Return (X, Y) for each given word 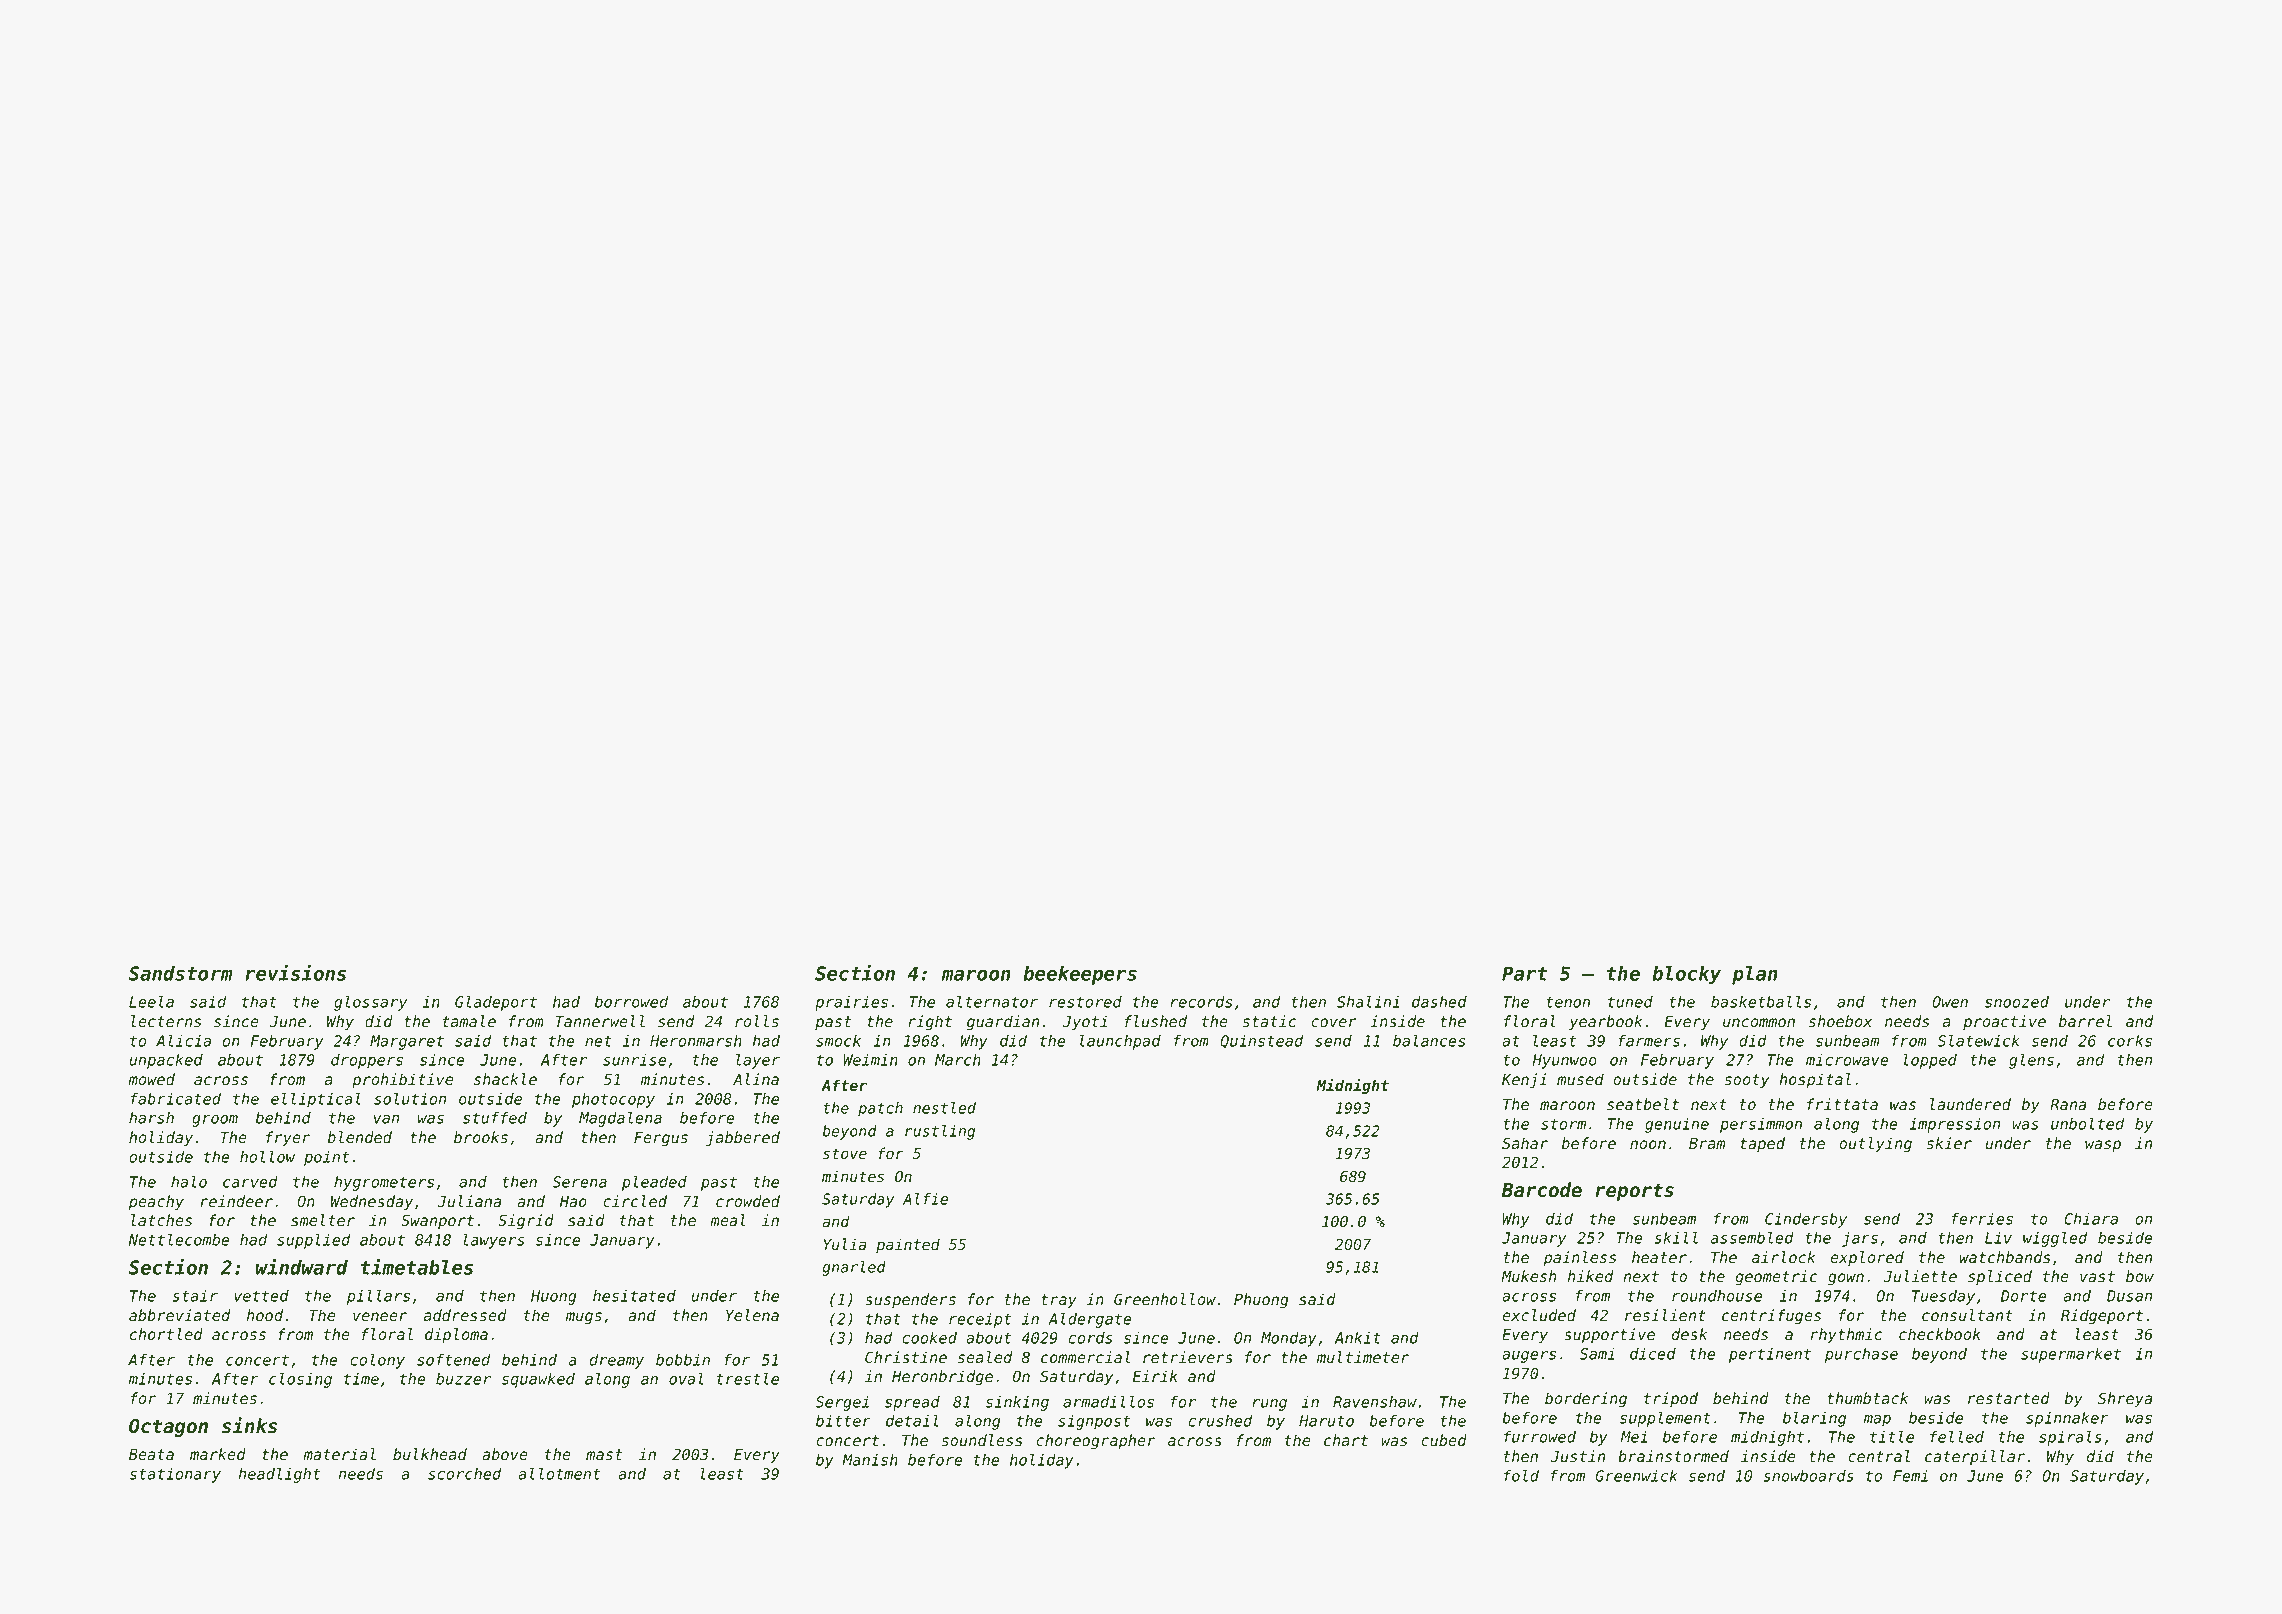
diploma (456, 1335)
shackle (505, 1079)
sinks (249, 1425)
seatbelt (1643, 1104)
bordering (1586, 1400)
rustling (940, 1132)
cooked (929, 1338)
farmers (1649, 1041)
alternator (992, 1001)
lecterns (166, 1021)
